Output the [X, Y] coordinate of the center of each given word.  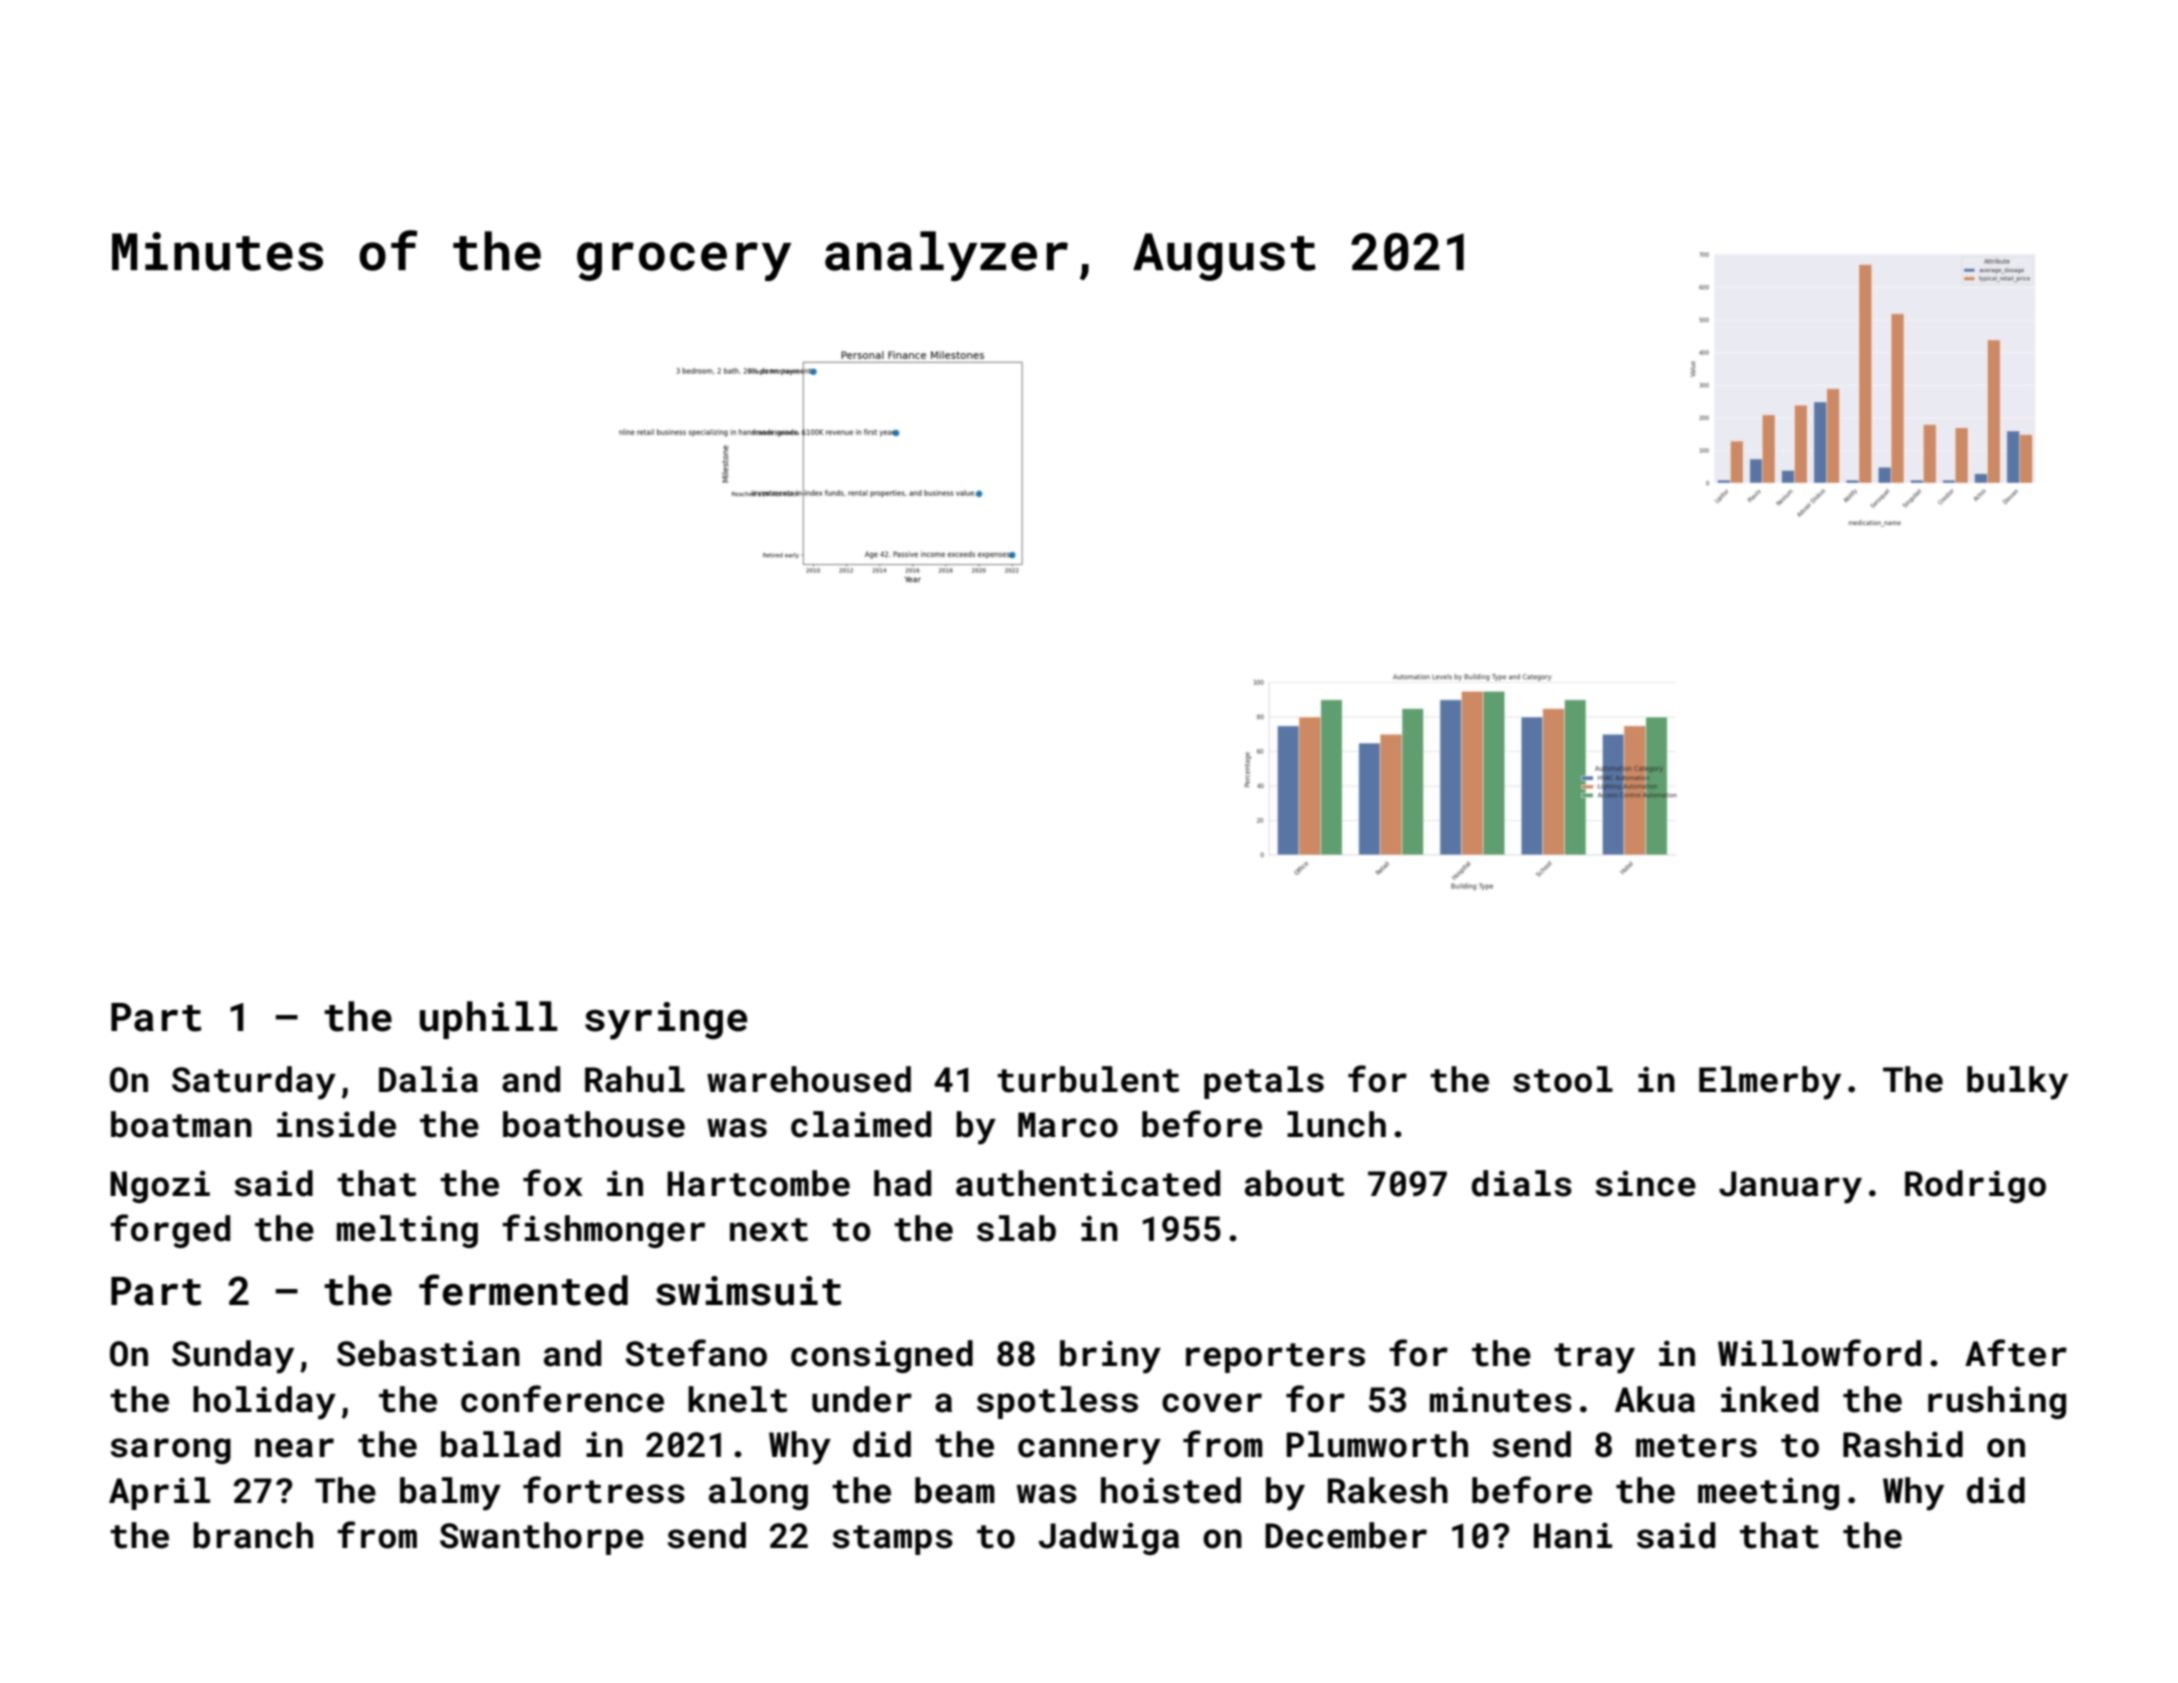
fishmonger [603, 1231]
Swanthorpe [542, 1538]
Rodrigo [1975, 1186]
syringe [666, 1021]
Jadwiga [1109, 1538]
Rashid [1903, 1444]
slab [1016, 1228]
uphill [489, 1020]
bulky [2017, 1083]
